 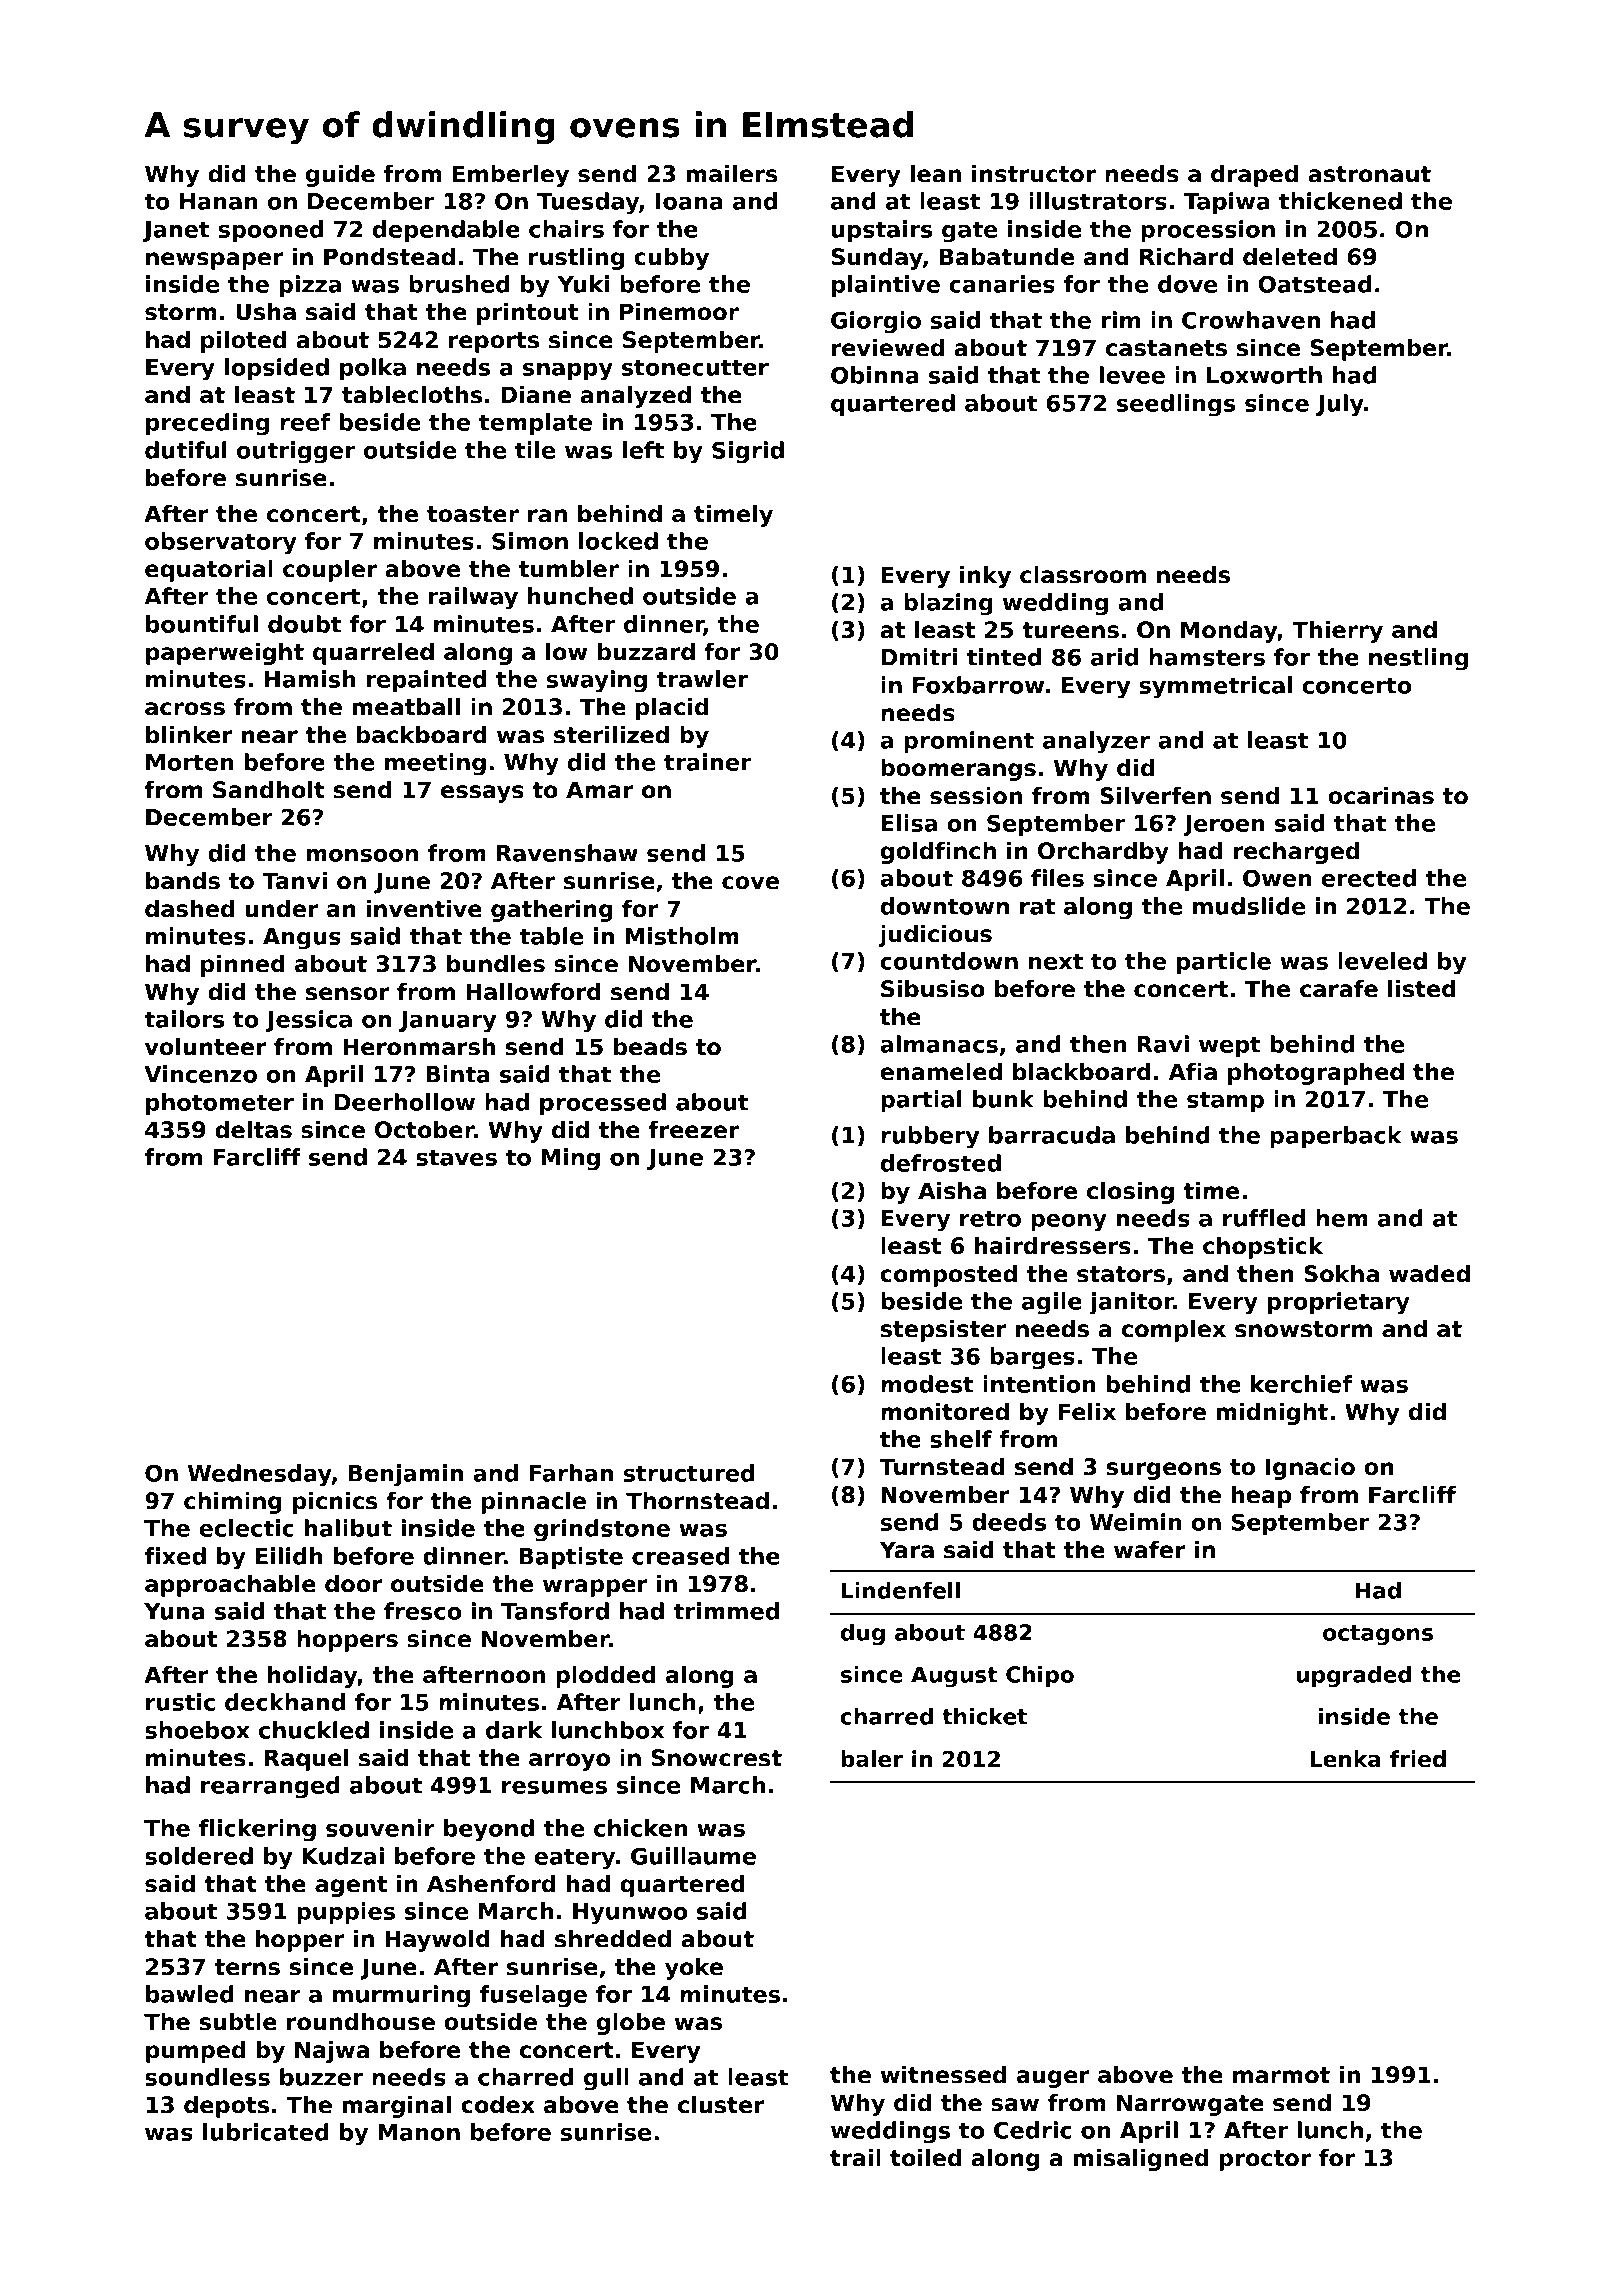 What do you see at coordinates (511, 176) in the page?
I see `Emberley` at bounding box center [511, 176].
